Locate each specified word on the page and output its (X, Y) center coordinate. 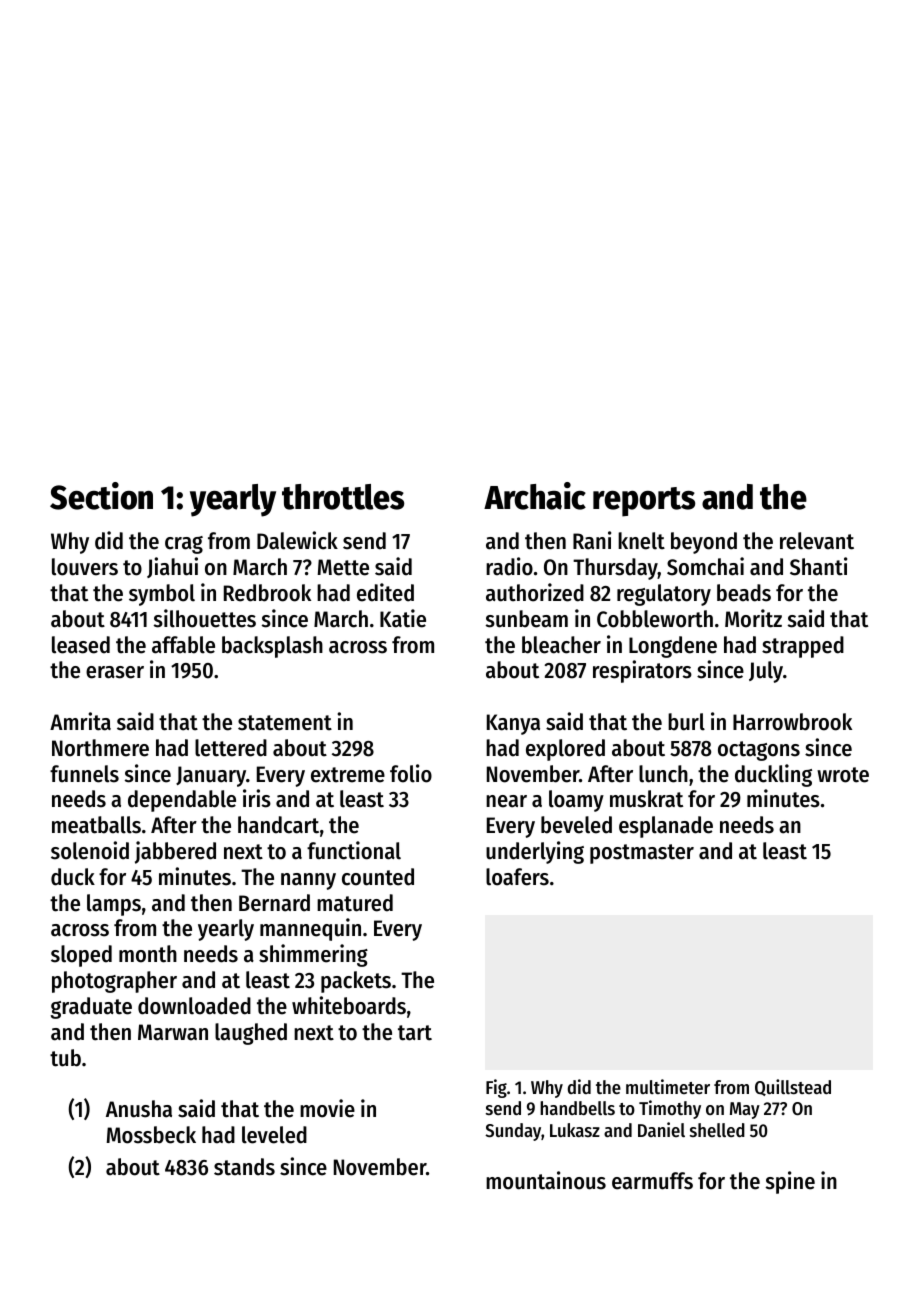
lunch (663, 774)
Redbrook (267, 593)
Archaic (535, 496)
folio (411, 773)
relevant (817, 541)
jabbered (175, 852)
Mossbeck (151, 1135)
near (506, 801)
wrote (843, 775)
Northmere (100, 748)
